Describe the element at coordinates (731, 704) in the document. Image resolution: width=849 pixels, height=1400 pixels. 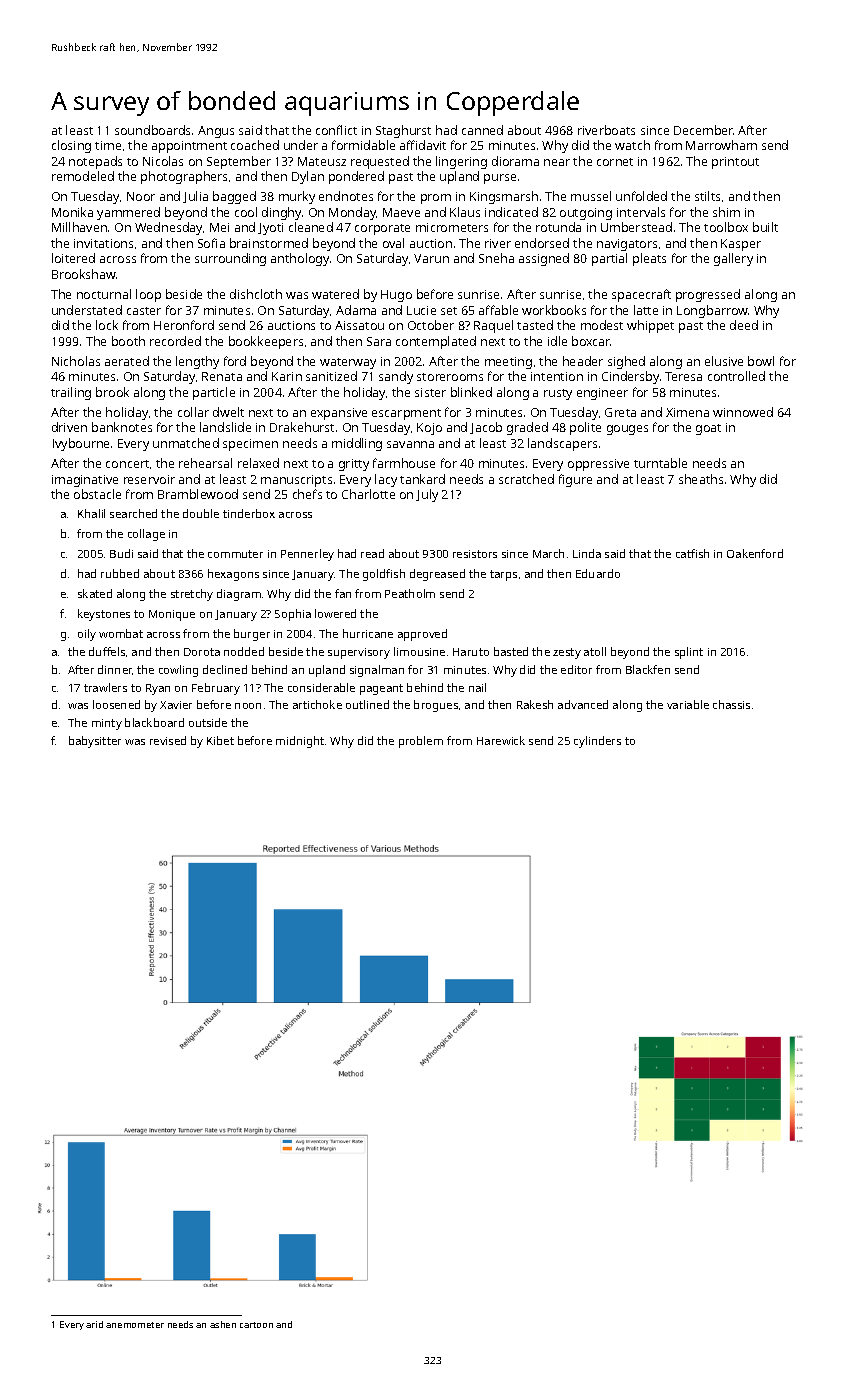
I see `chassis` at that location.
